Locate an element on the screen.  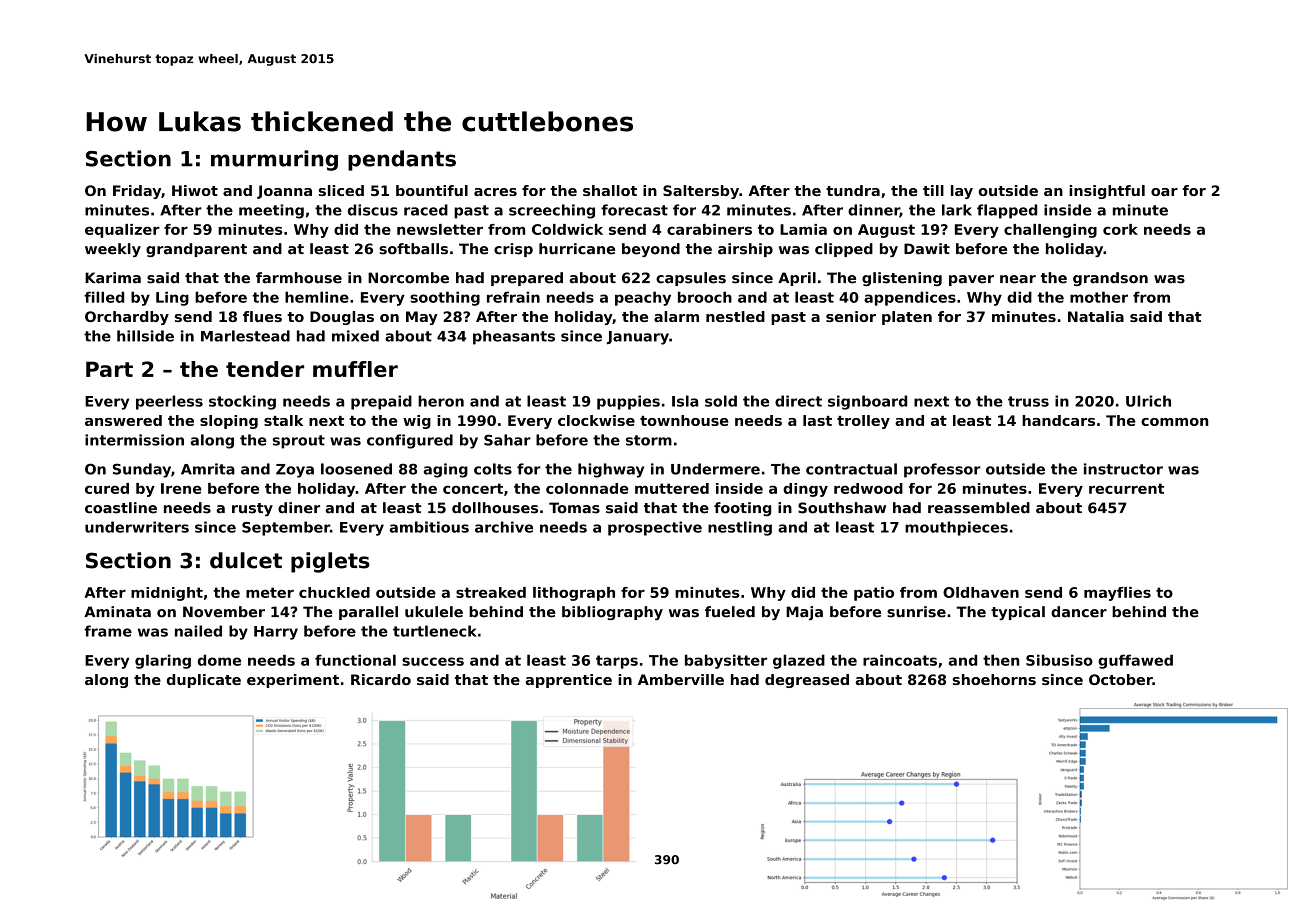
Saltersby is located at coordinates (701, 192).
